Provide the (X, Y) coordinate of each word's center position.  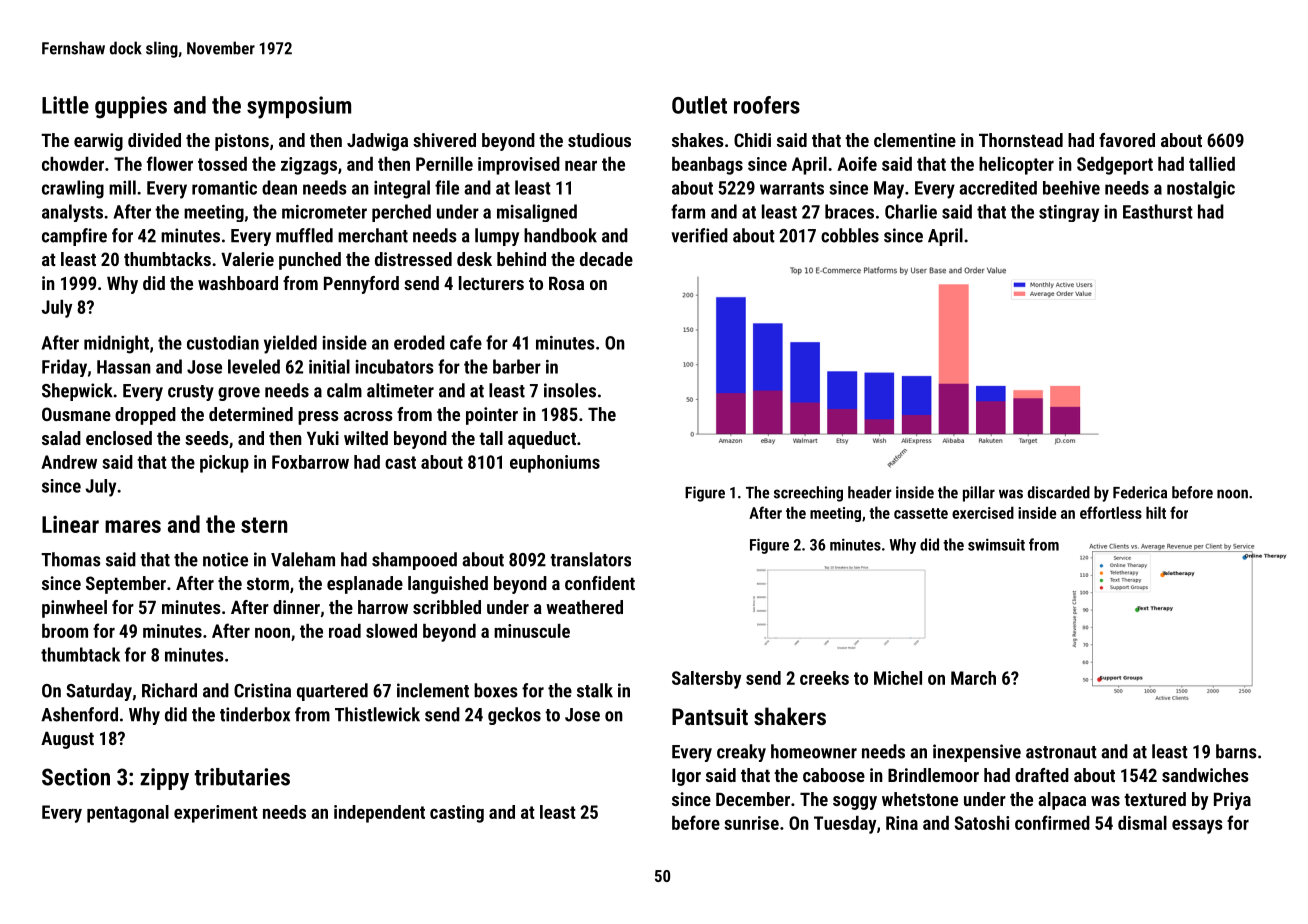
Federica (1140, 492)
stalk (595, 690)
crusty (191, 393)
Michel (898, 678)
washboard (238, 283)
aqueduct (542, 440)
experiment (216, 814)
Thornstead (1021, 140)
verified (699, 235)
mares (133, 526)
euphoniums (555, 464)
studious (599, 140)
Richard (169, 690)
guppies (131, 107)
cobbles (850, 235)
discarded (1059, 492)
